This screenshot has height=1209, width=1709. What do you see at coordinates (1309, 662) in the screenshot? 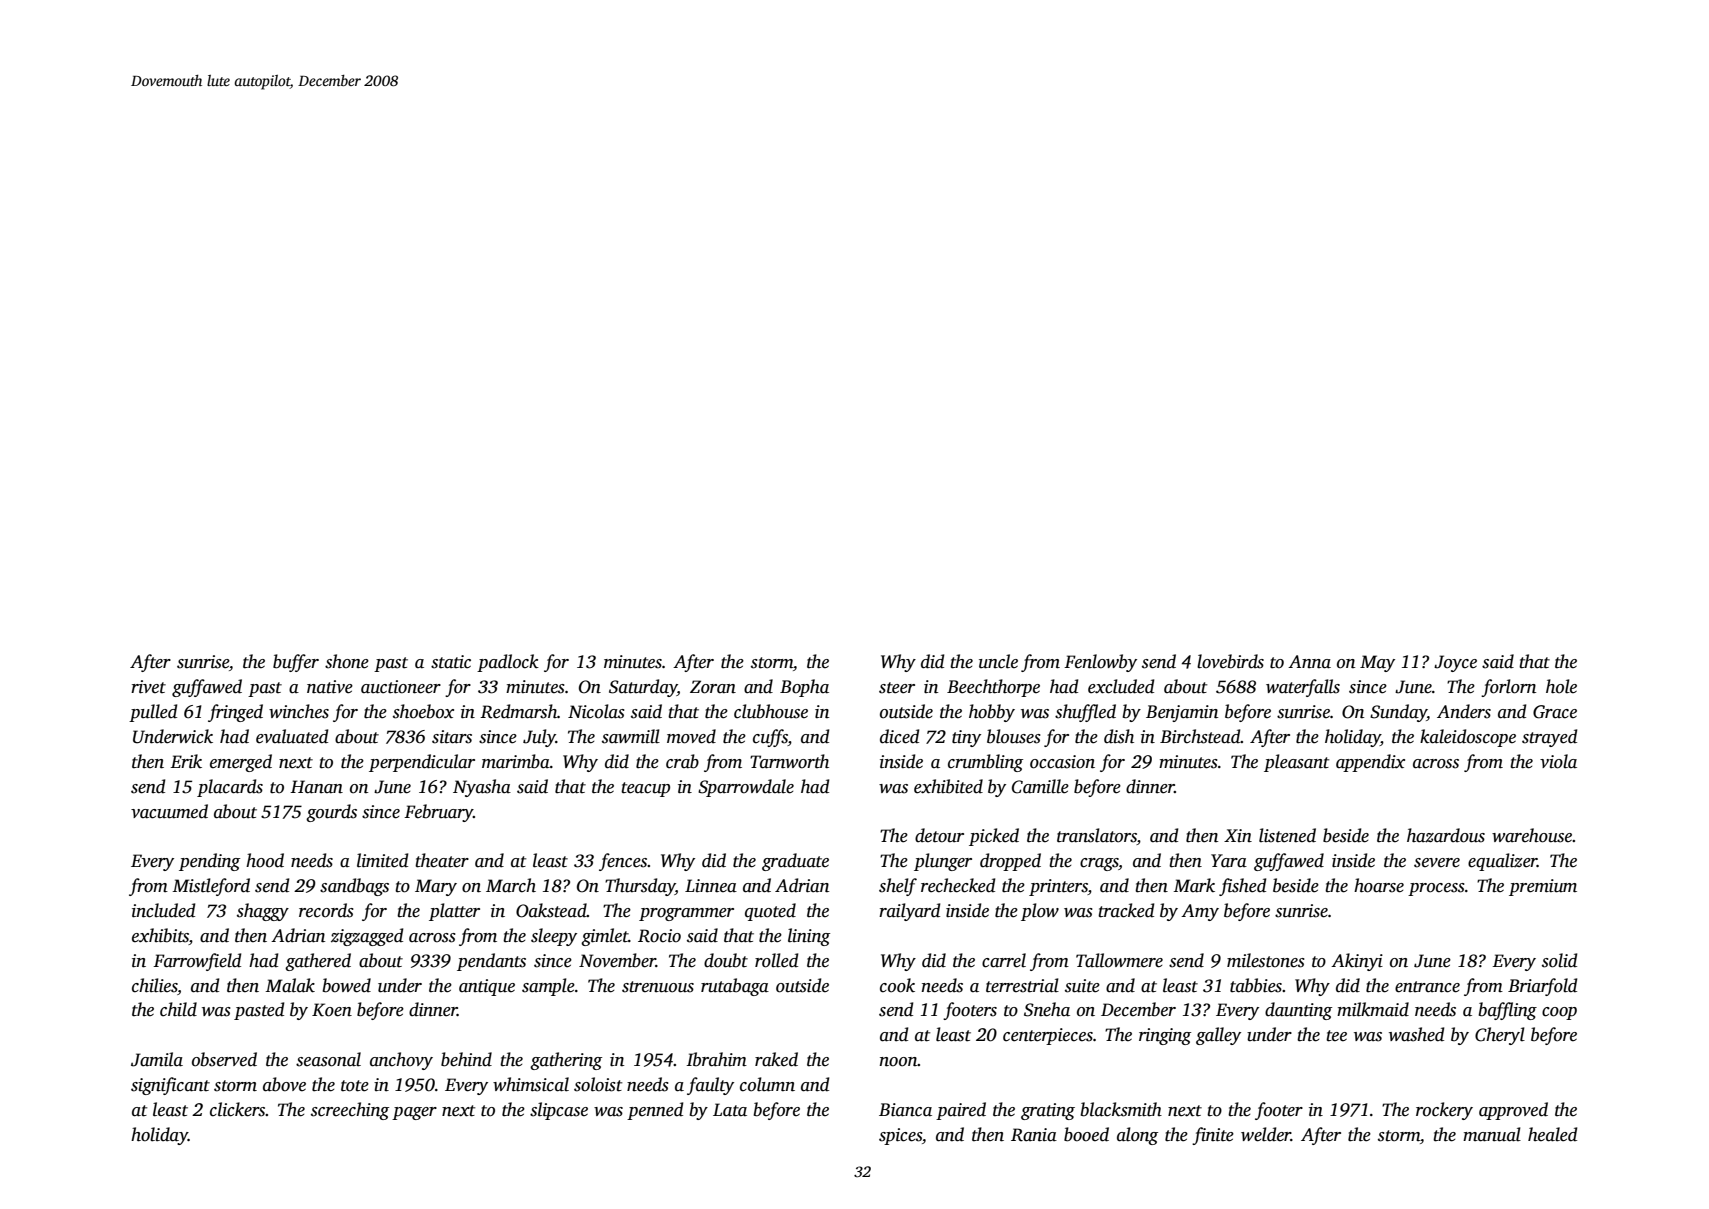
I see `Anna` at bounding box center [1309, 662].
